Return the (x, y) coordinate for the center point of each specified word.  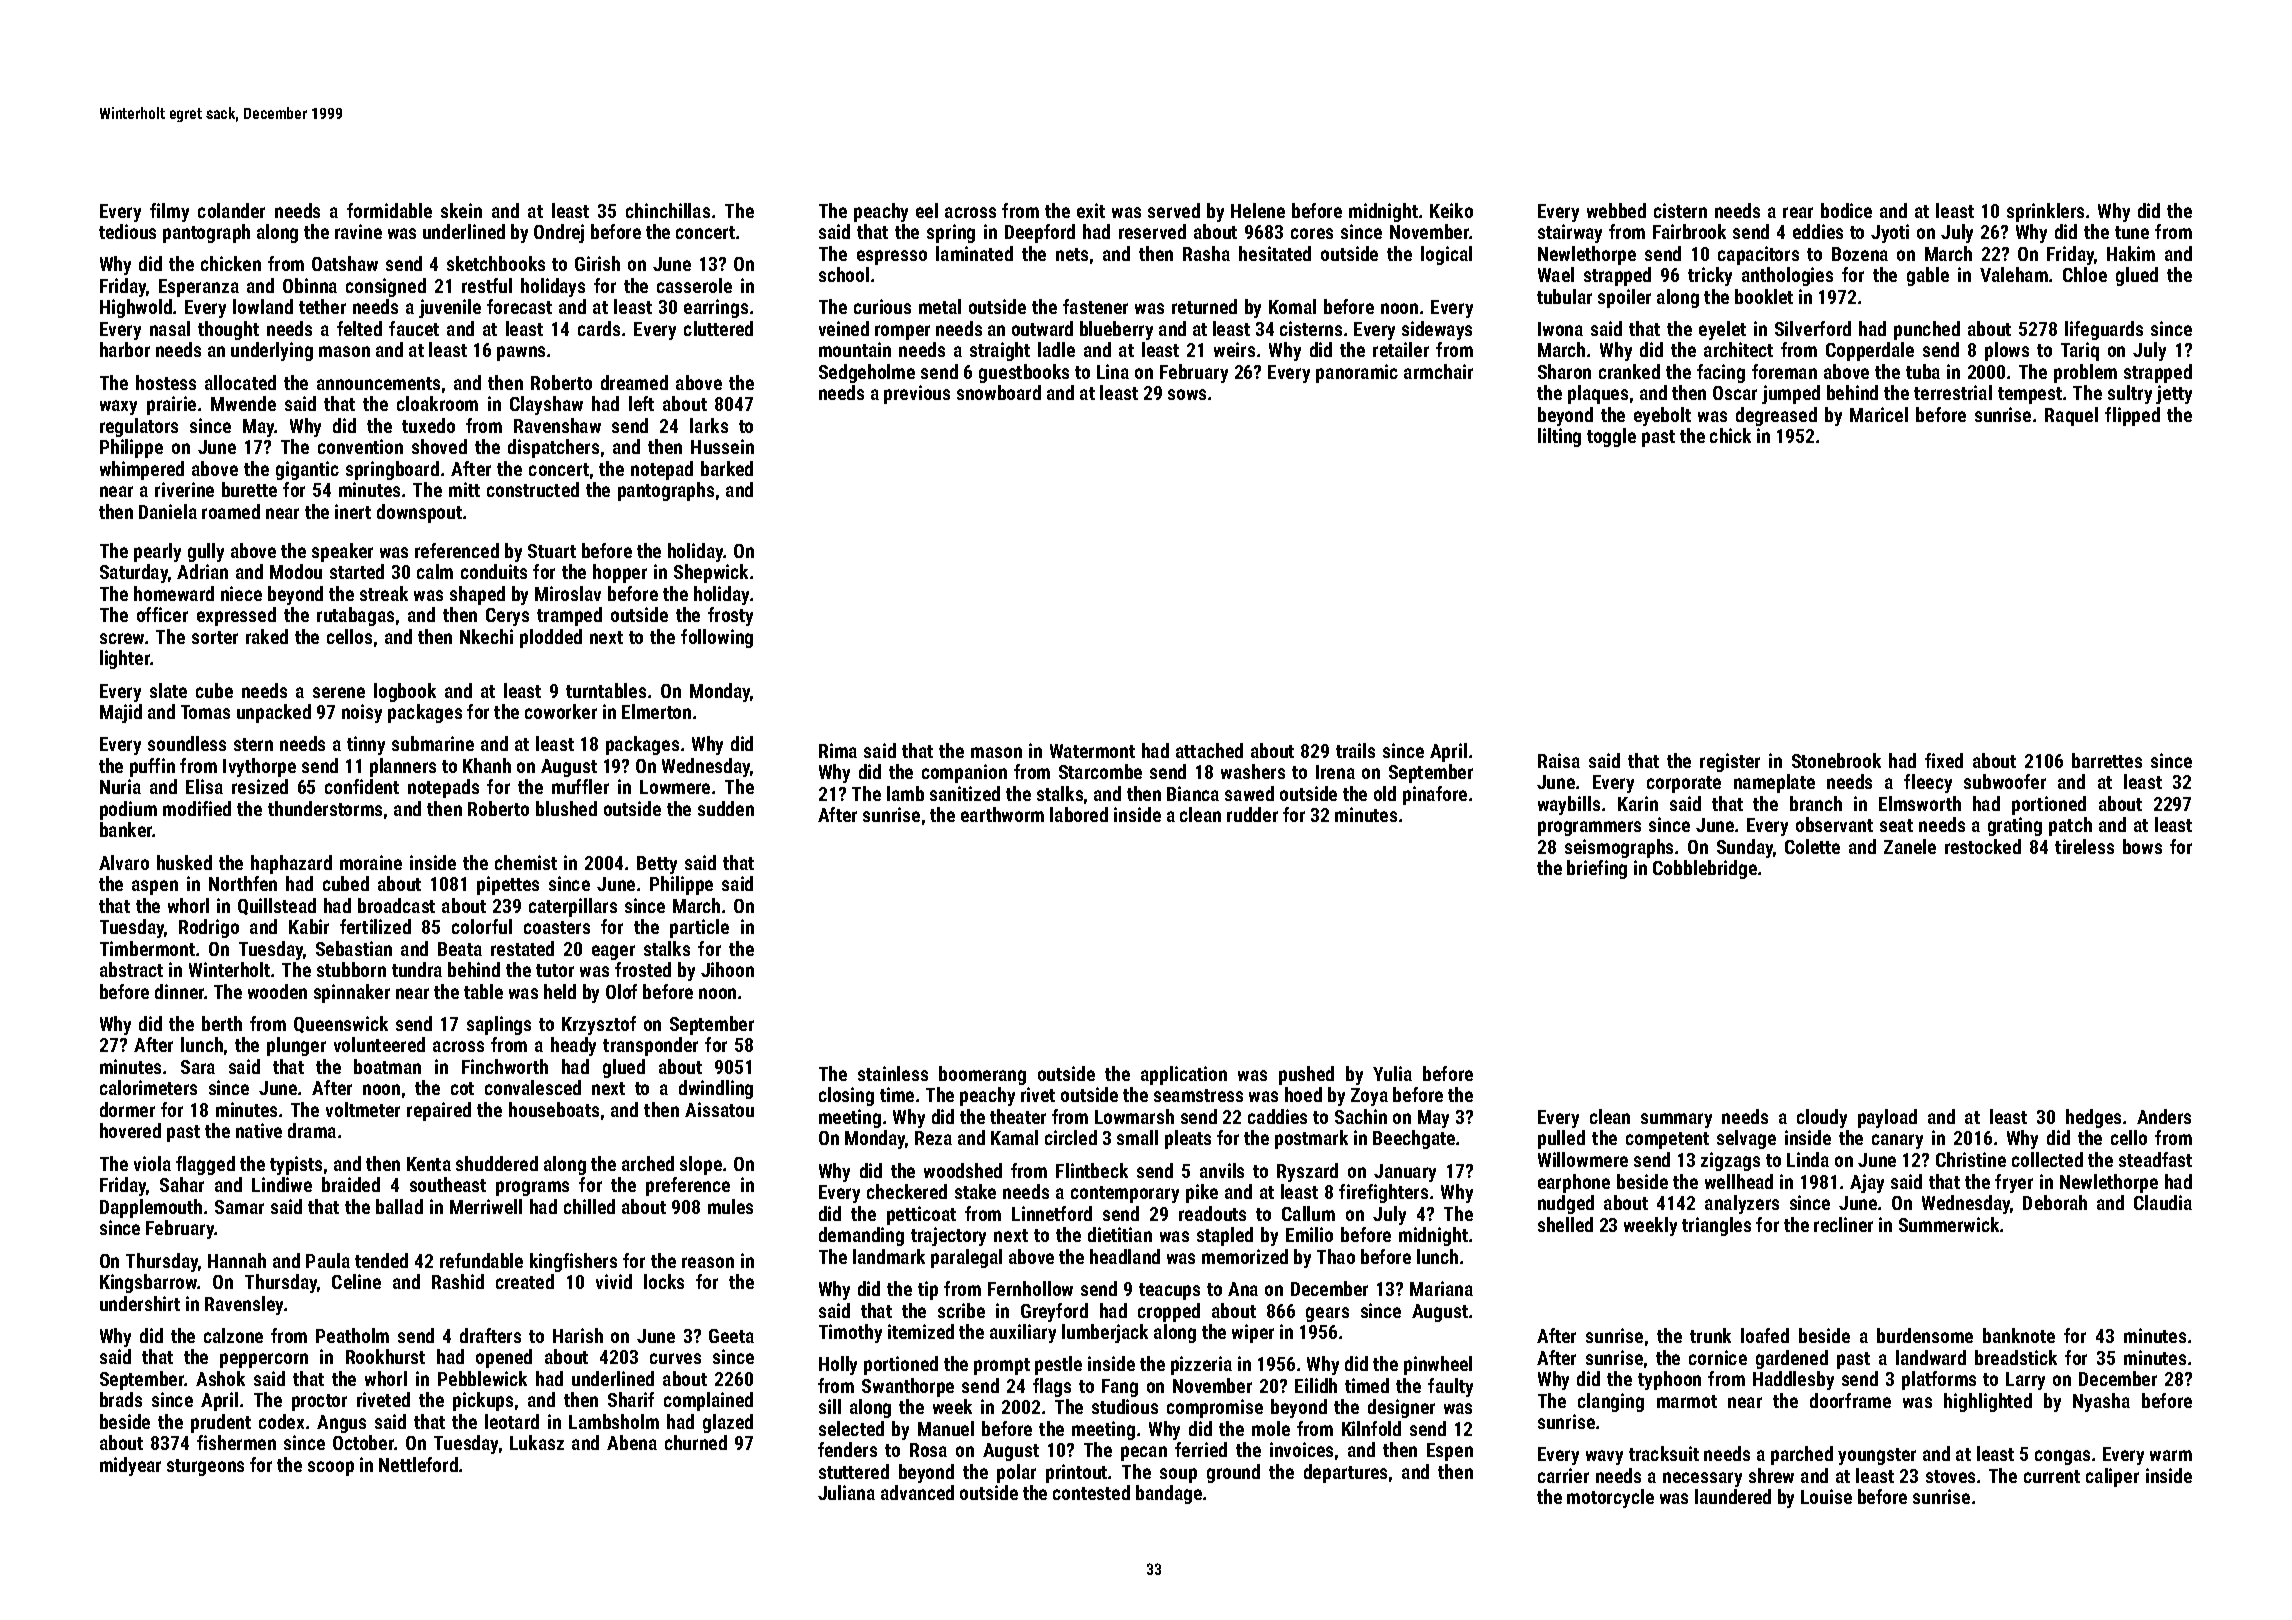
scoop (331, 1468)
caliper (2112, 1477)
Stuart (552, 551)
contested (1091, 1492)
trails (1355, 750)
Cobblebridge (1705, 869)
